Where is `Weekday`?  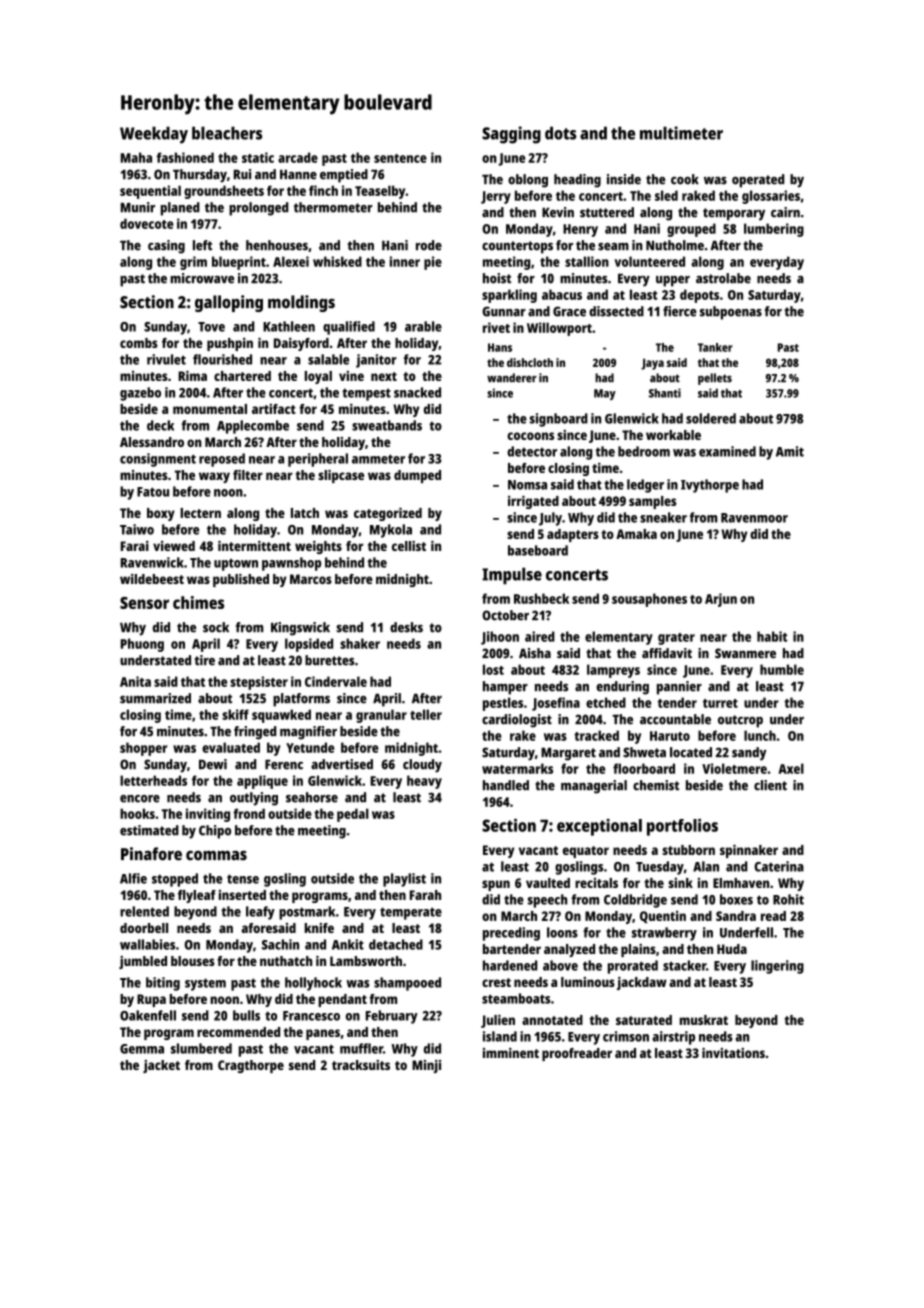 Weekday is located at coordinates (154, 135).
